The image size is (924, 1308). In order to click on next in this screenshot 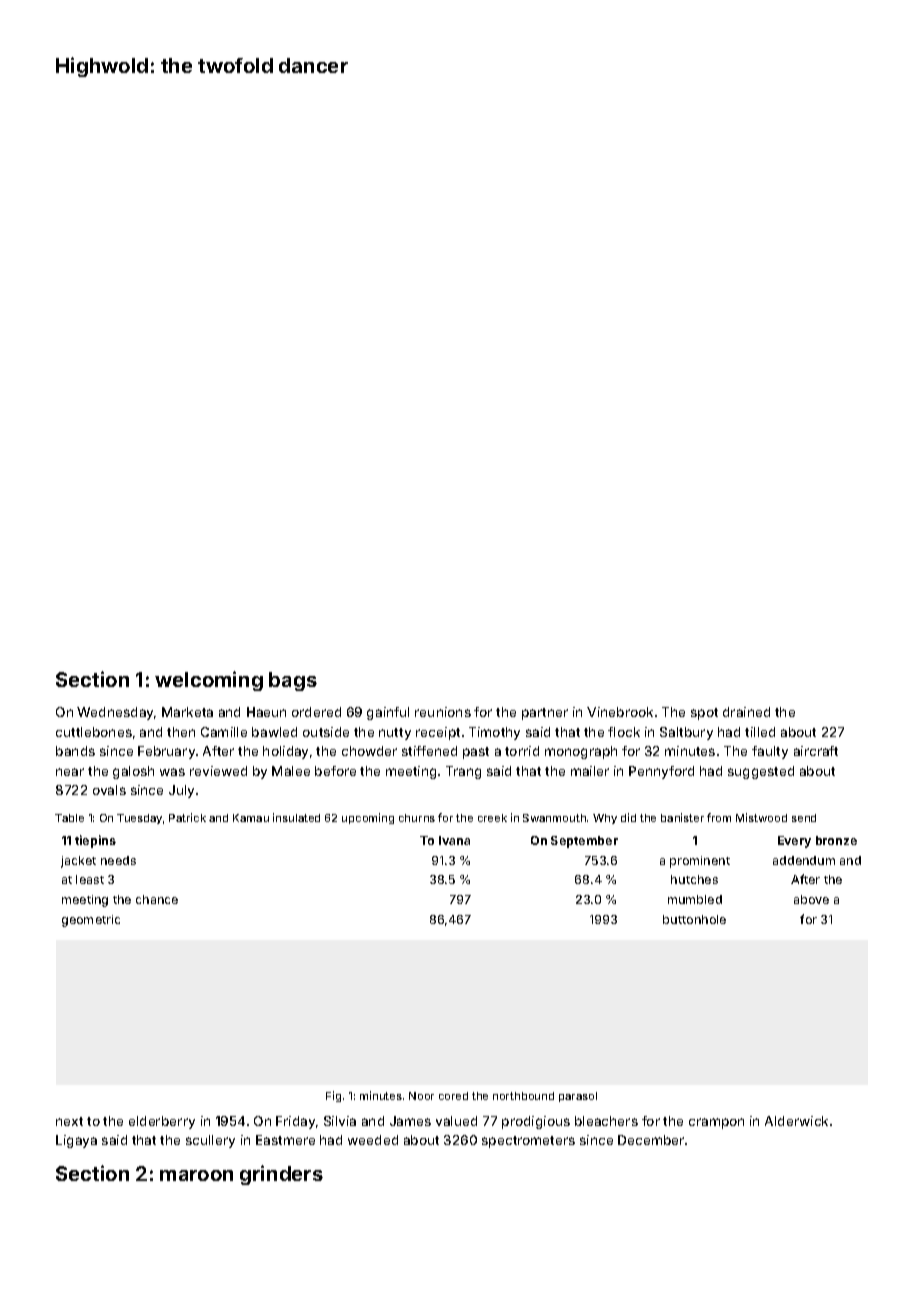, I will do `click(69, 1121)`.
